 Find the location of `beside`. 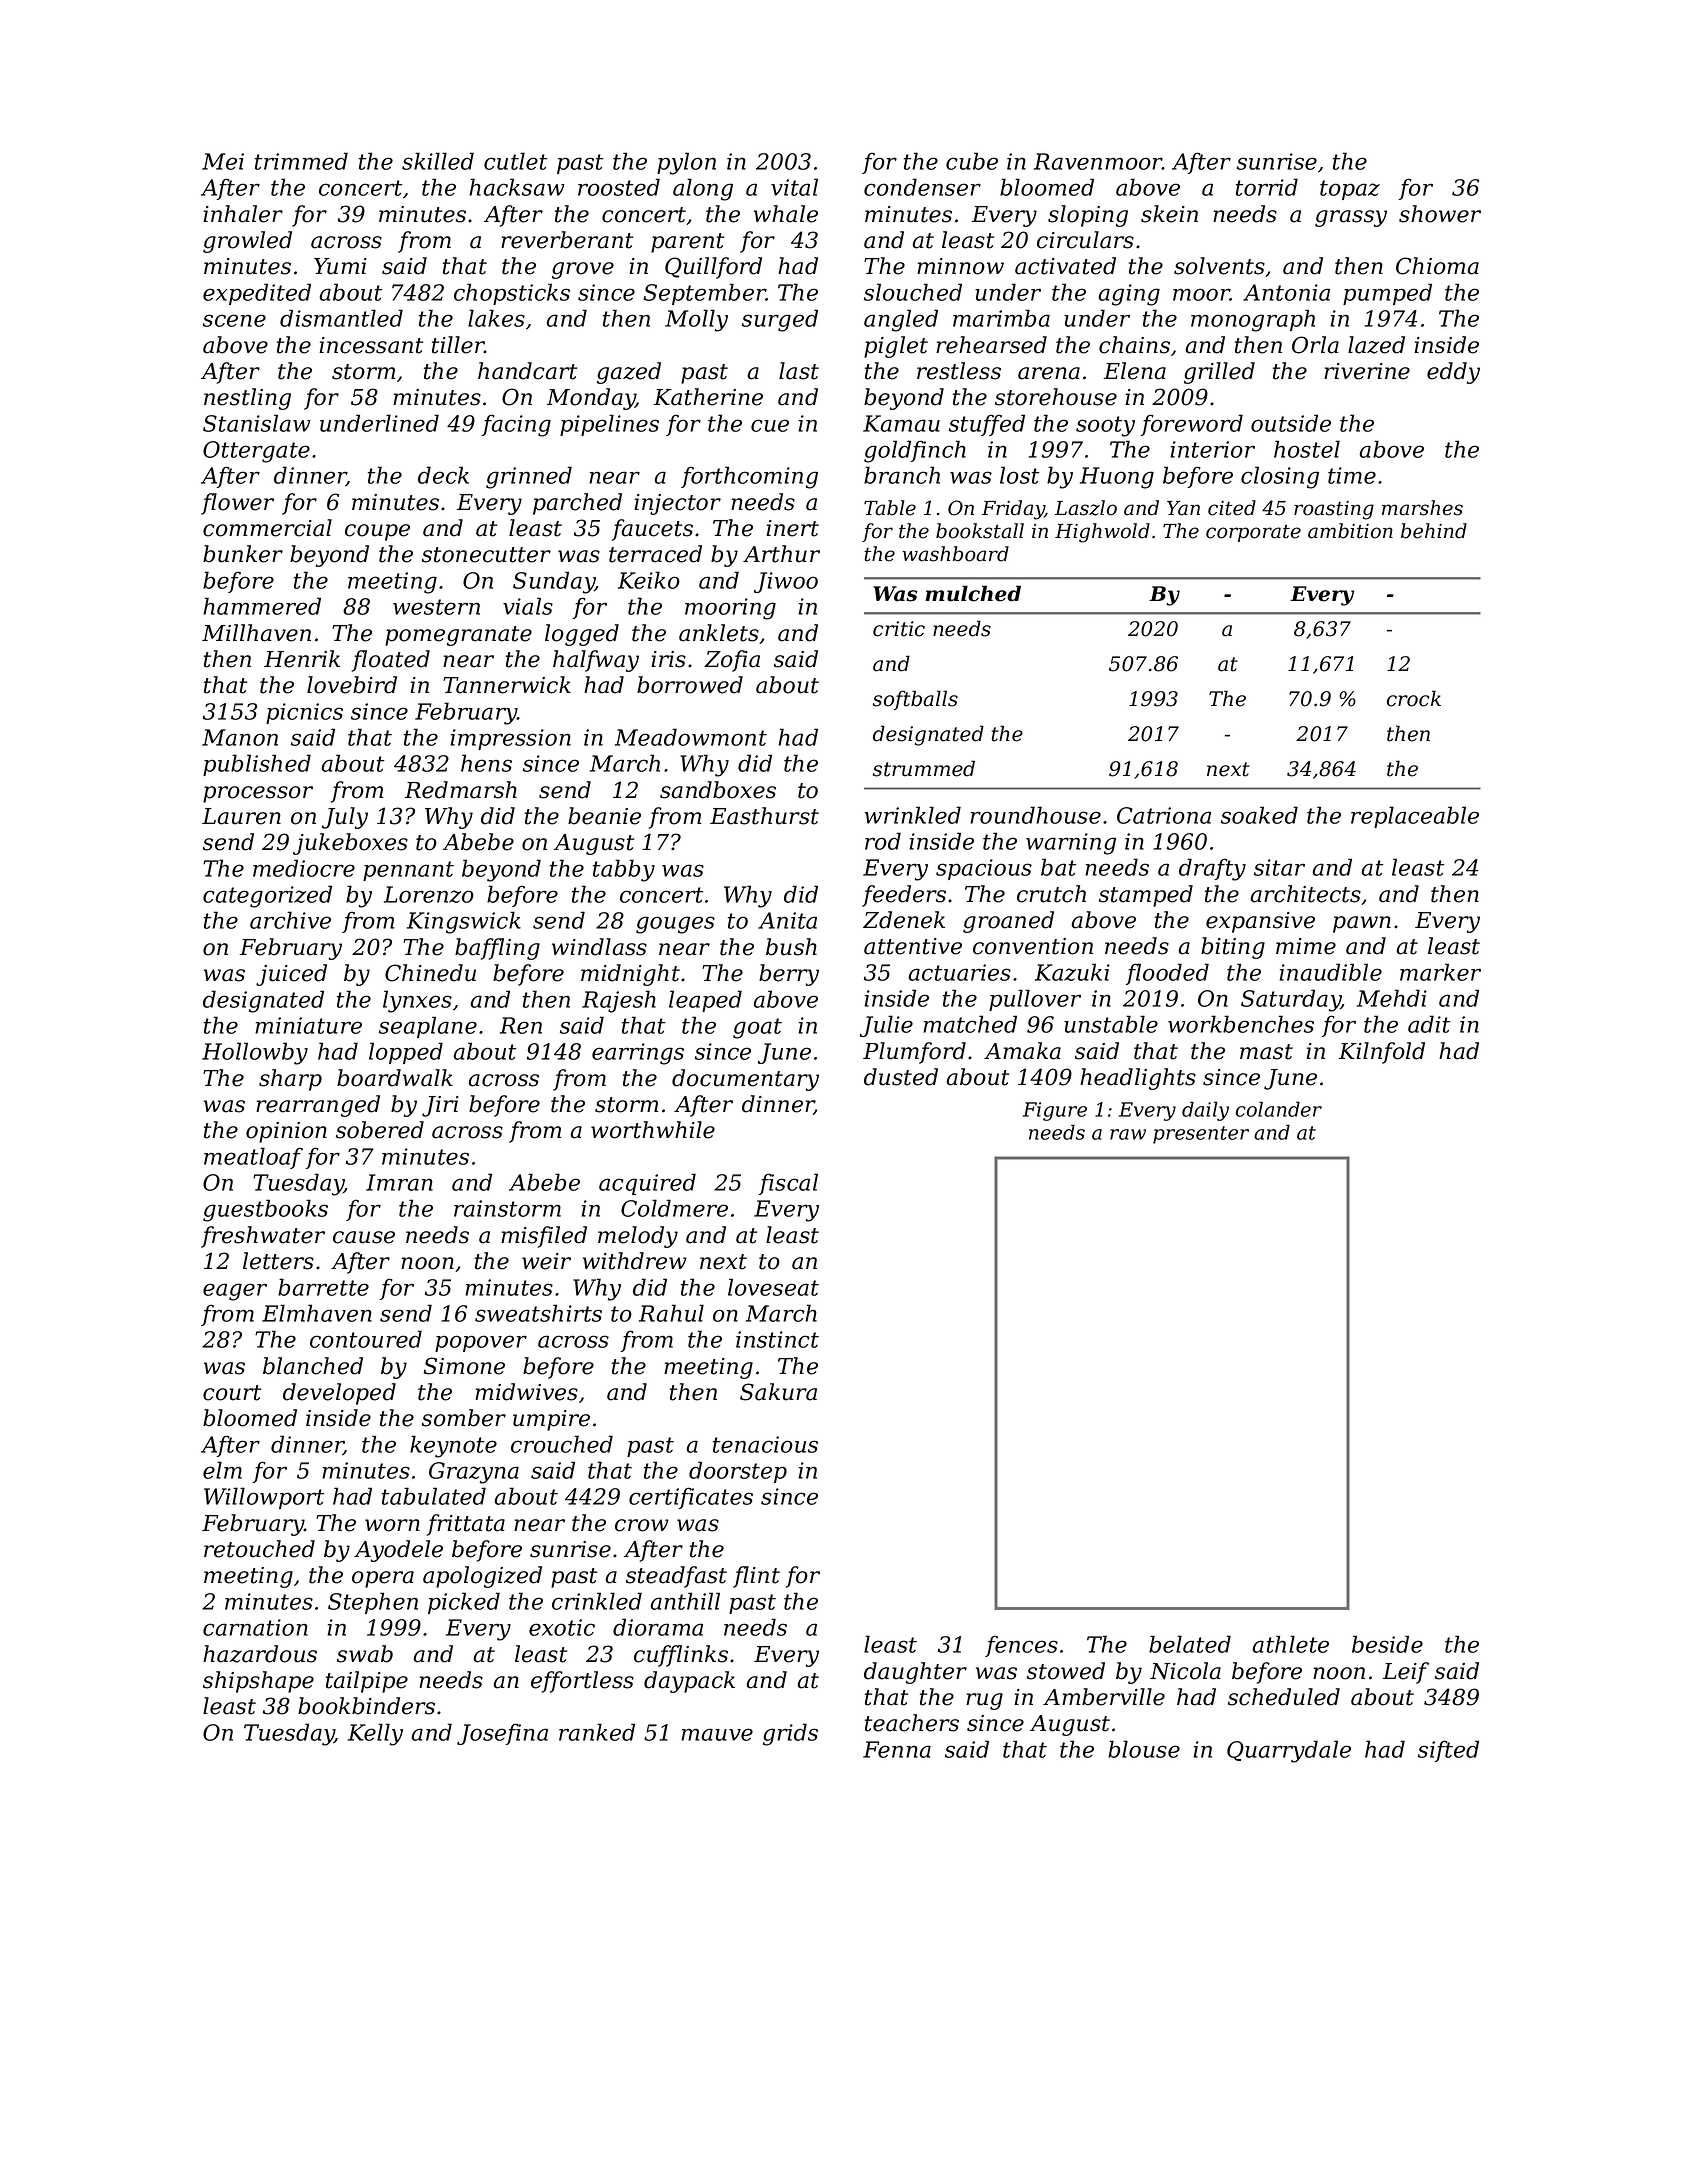

beside is located at coordinates (1387, 1644).
